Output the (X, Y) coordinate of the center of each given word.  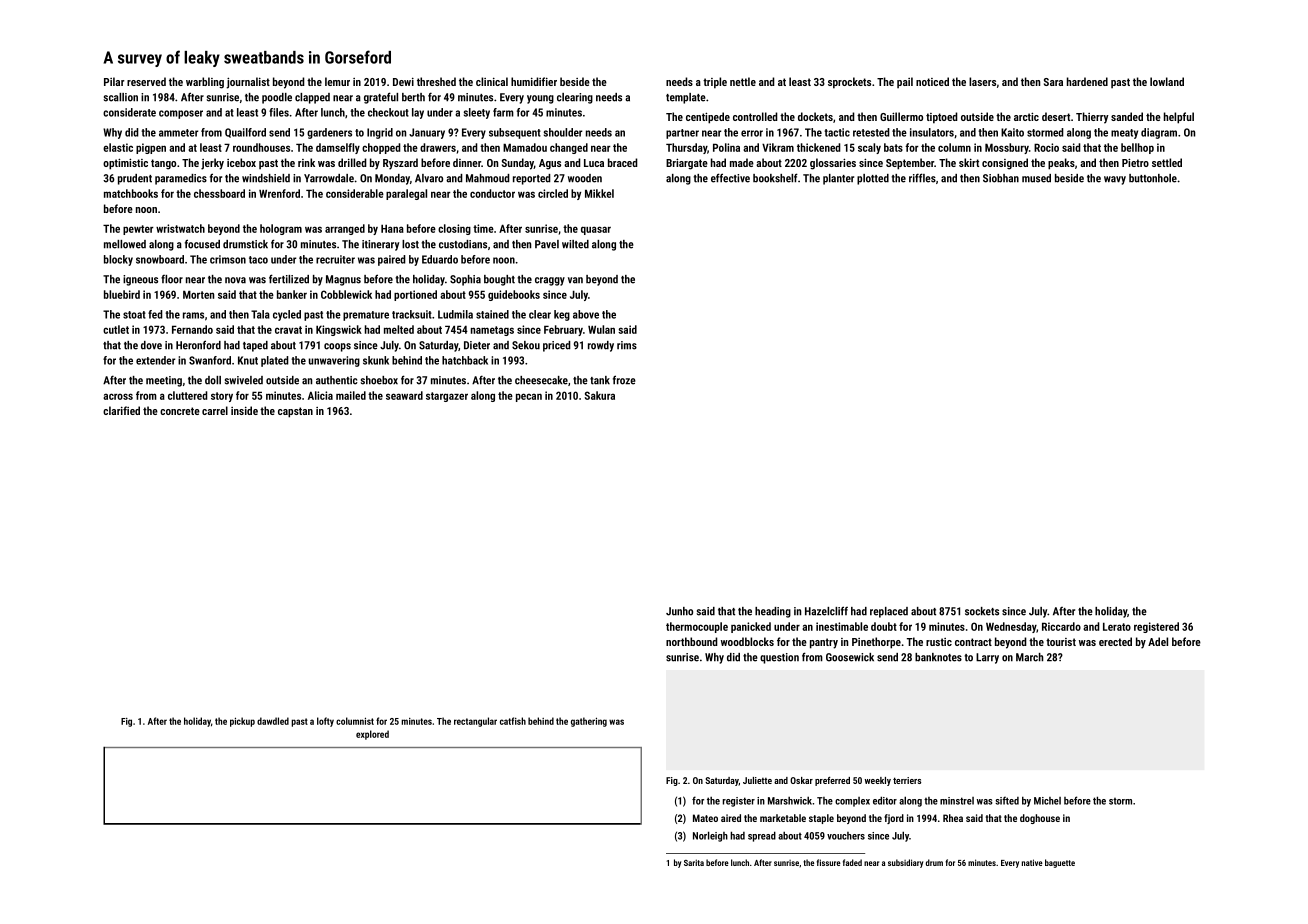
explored (372, 735)
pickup (242, 722)
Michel (1047, 801)
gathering (589, 722)
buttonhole (1153, 178)
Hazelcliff (826, 611)
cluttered (188, 395)
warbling (205, 83)
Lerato (1117, 626)
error (752, 133)
